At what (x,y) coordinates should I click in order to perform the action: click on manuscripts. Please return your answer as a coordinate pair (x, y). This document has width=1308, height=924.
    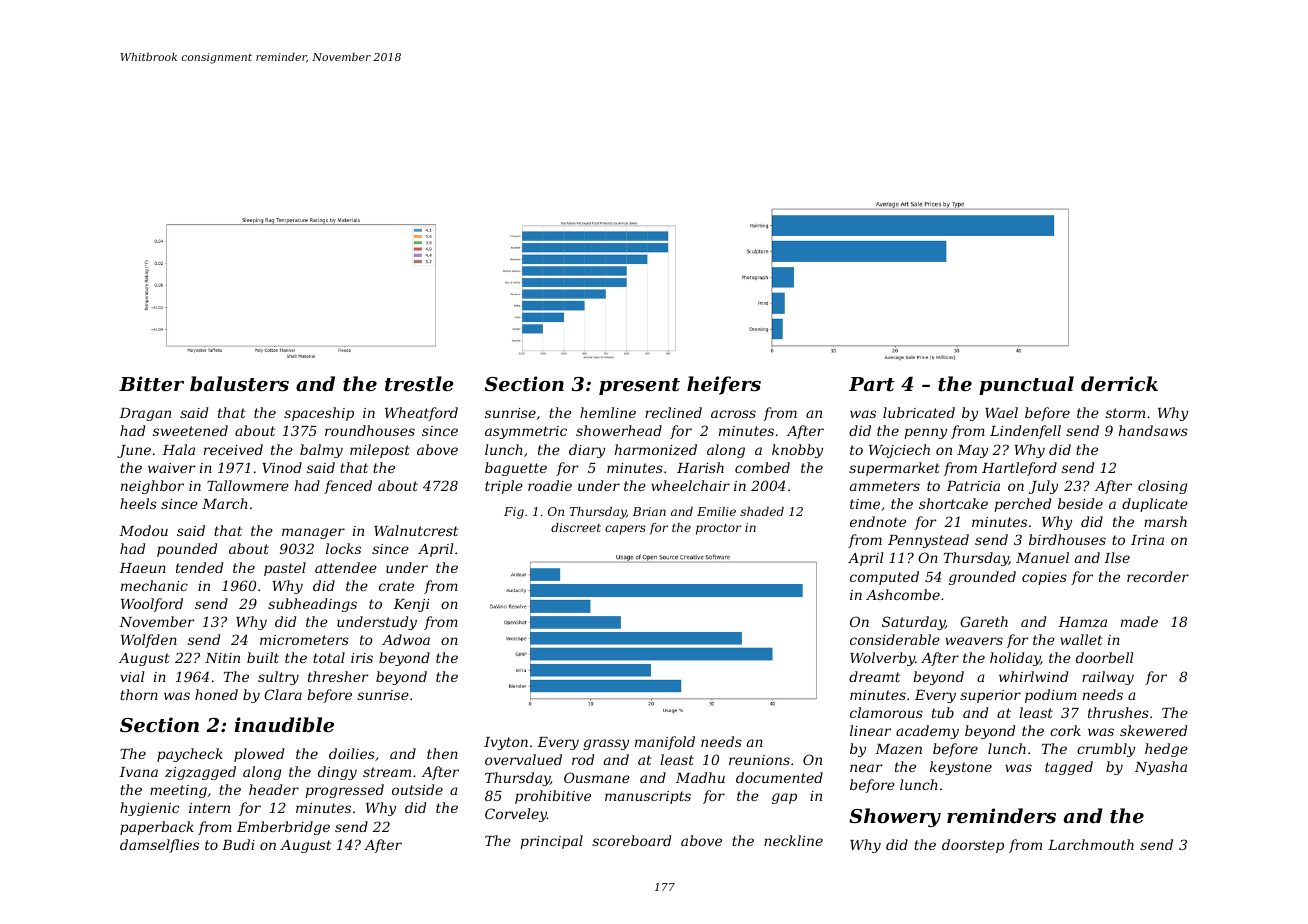
    Looking at the image, I should click on (648, 797).
